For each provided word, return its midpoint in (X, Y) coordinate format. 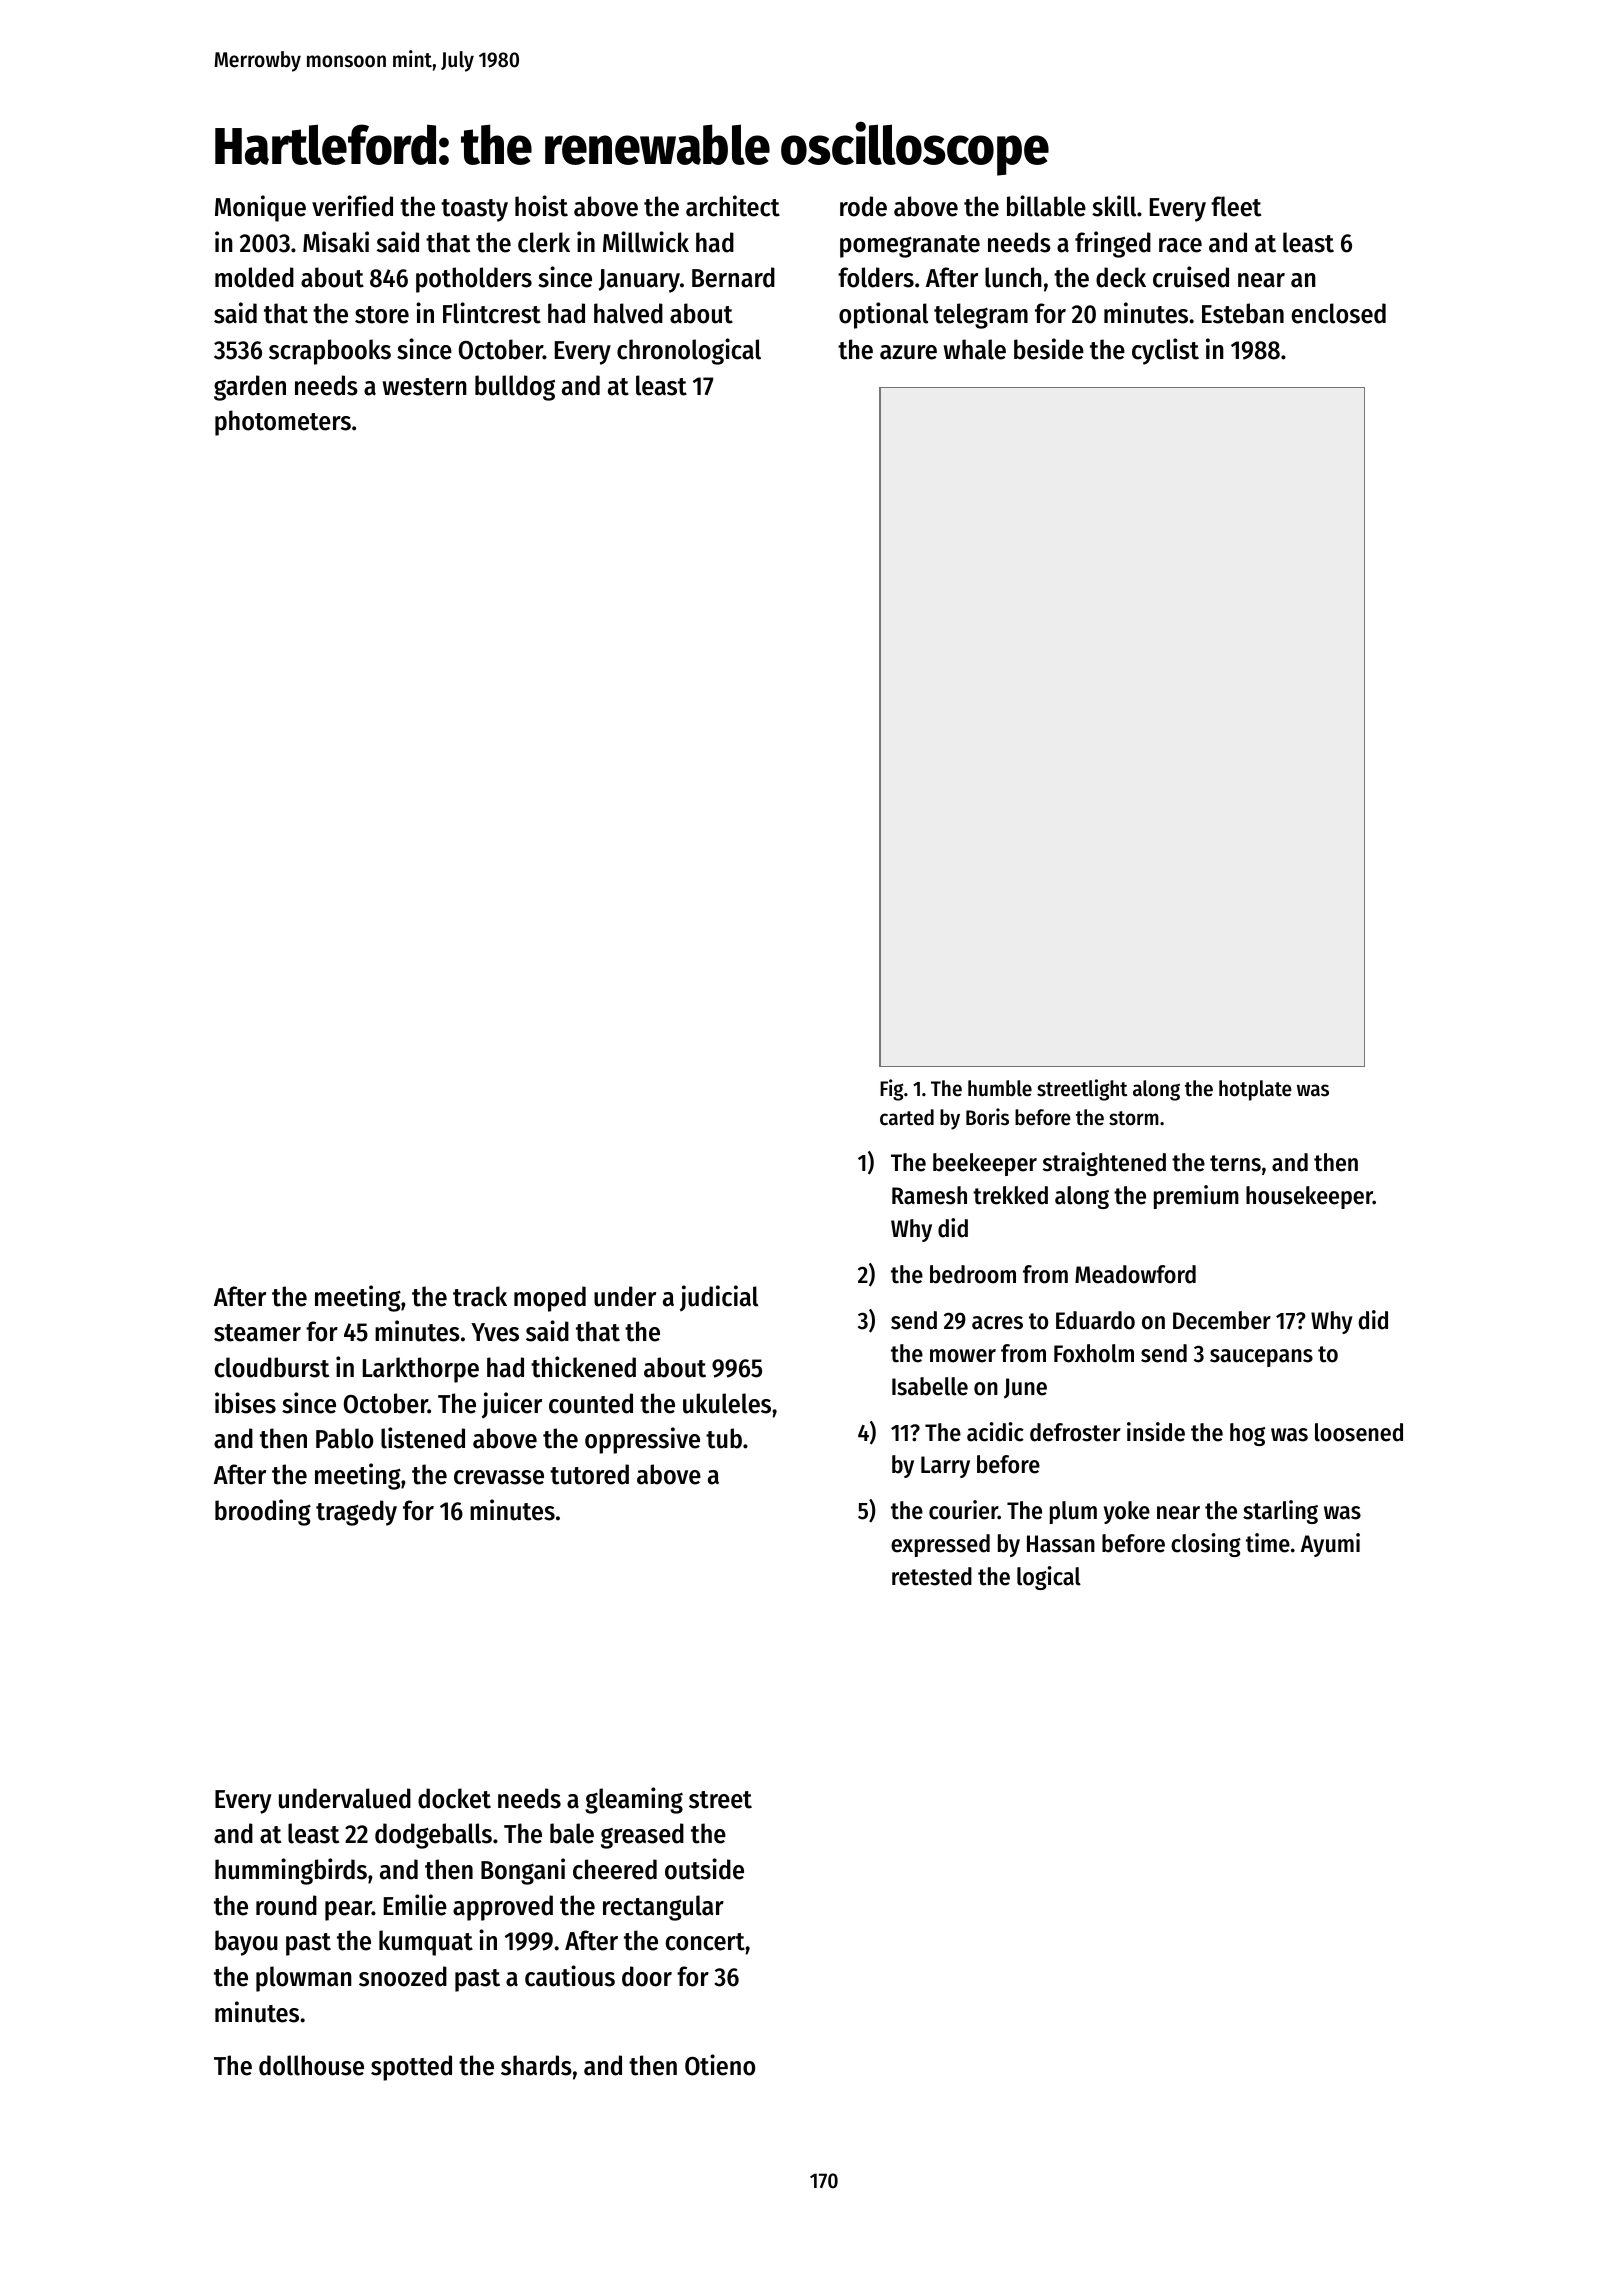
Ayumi (1330, 1545)
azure (908, 352)
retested (932, 1576)
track (480, 1296)
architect (733, 206)
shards (536, 2065)
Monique (260, 208)
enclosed (1339, 313)
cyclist (1165, 351)
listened (423, 1438)
